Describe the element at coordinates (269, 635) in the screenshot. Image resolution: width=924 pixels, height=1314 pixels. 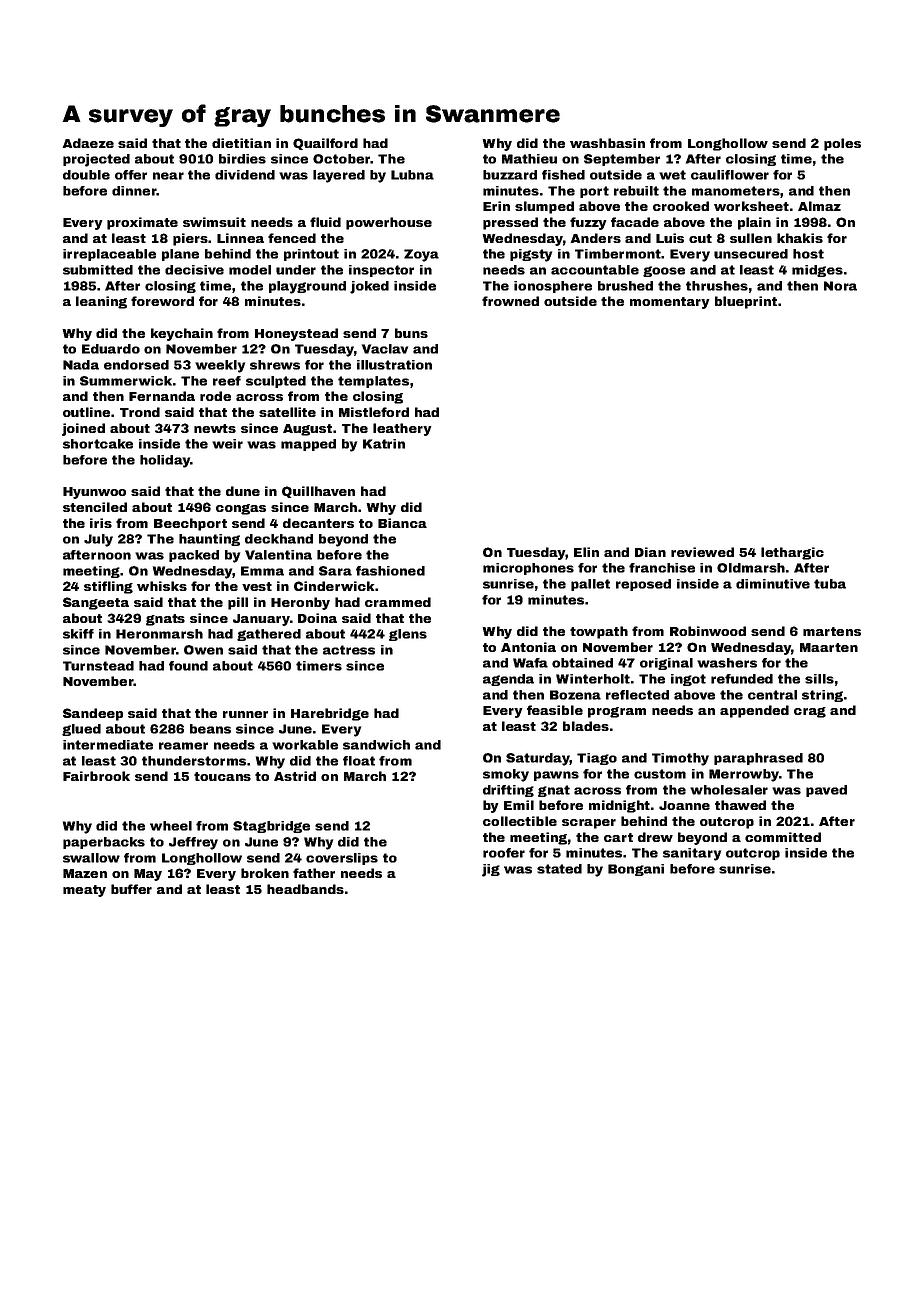
I see `gathered` at that location.
